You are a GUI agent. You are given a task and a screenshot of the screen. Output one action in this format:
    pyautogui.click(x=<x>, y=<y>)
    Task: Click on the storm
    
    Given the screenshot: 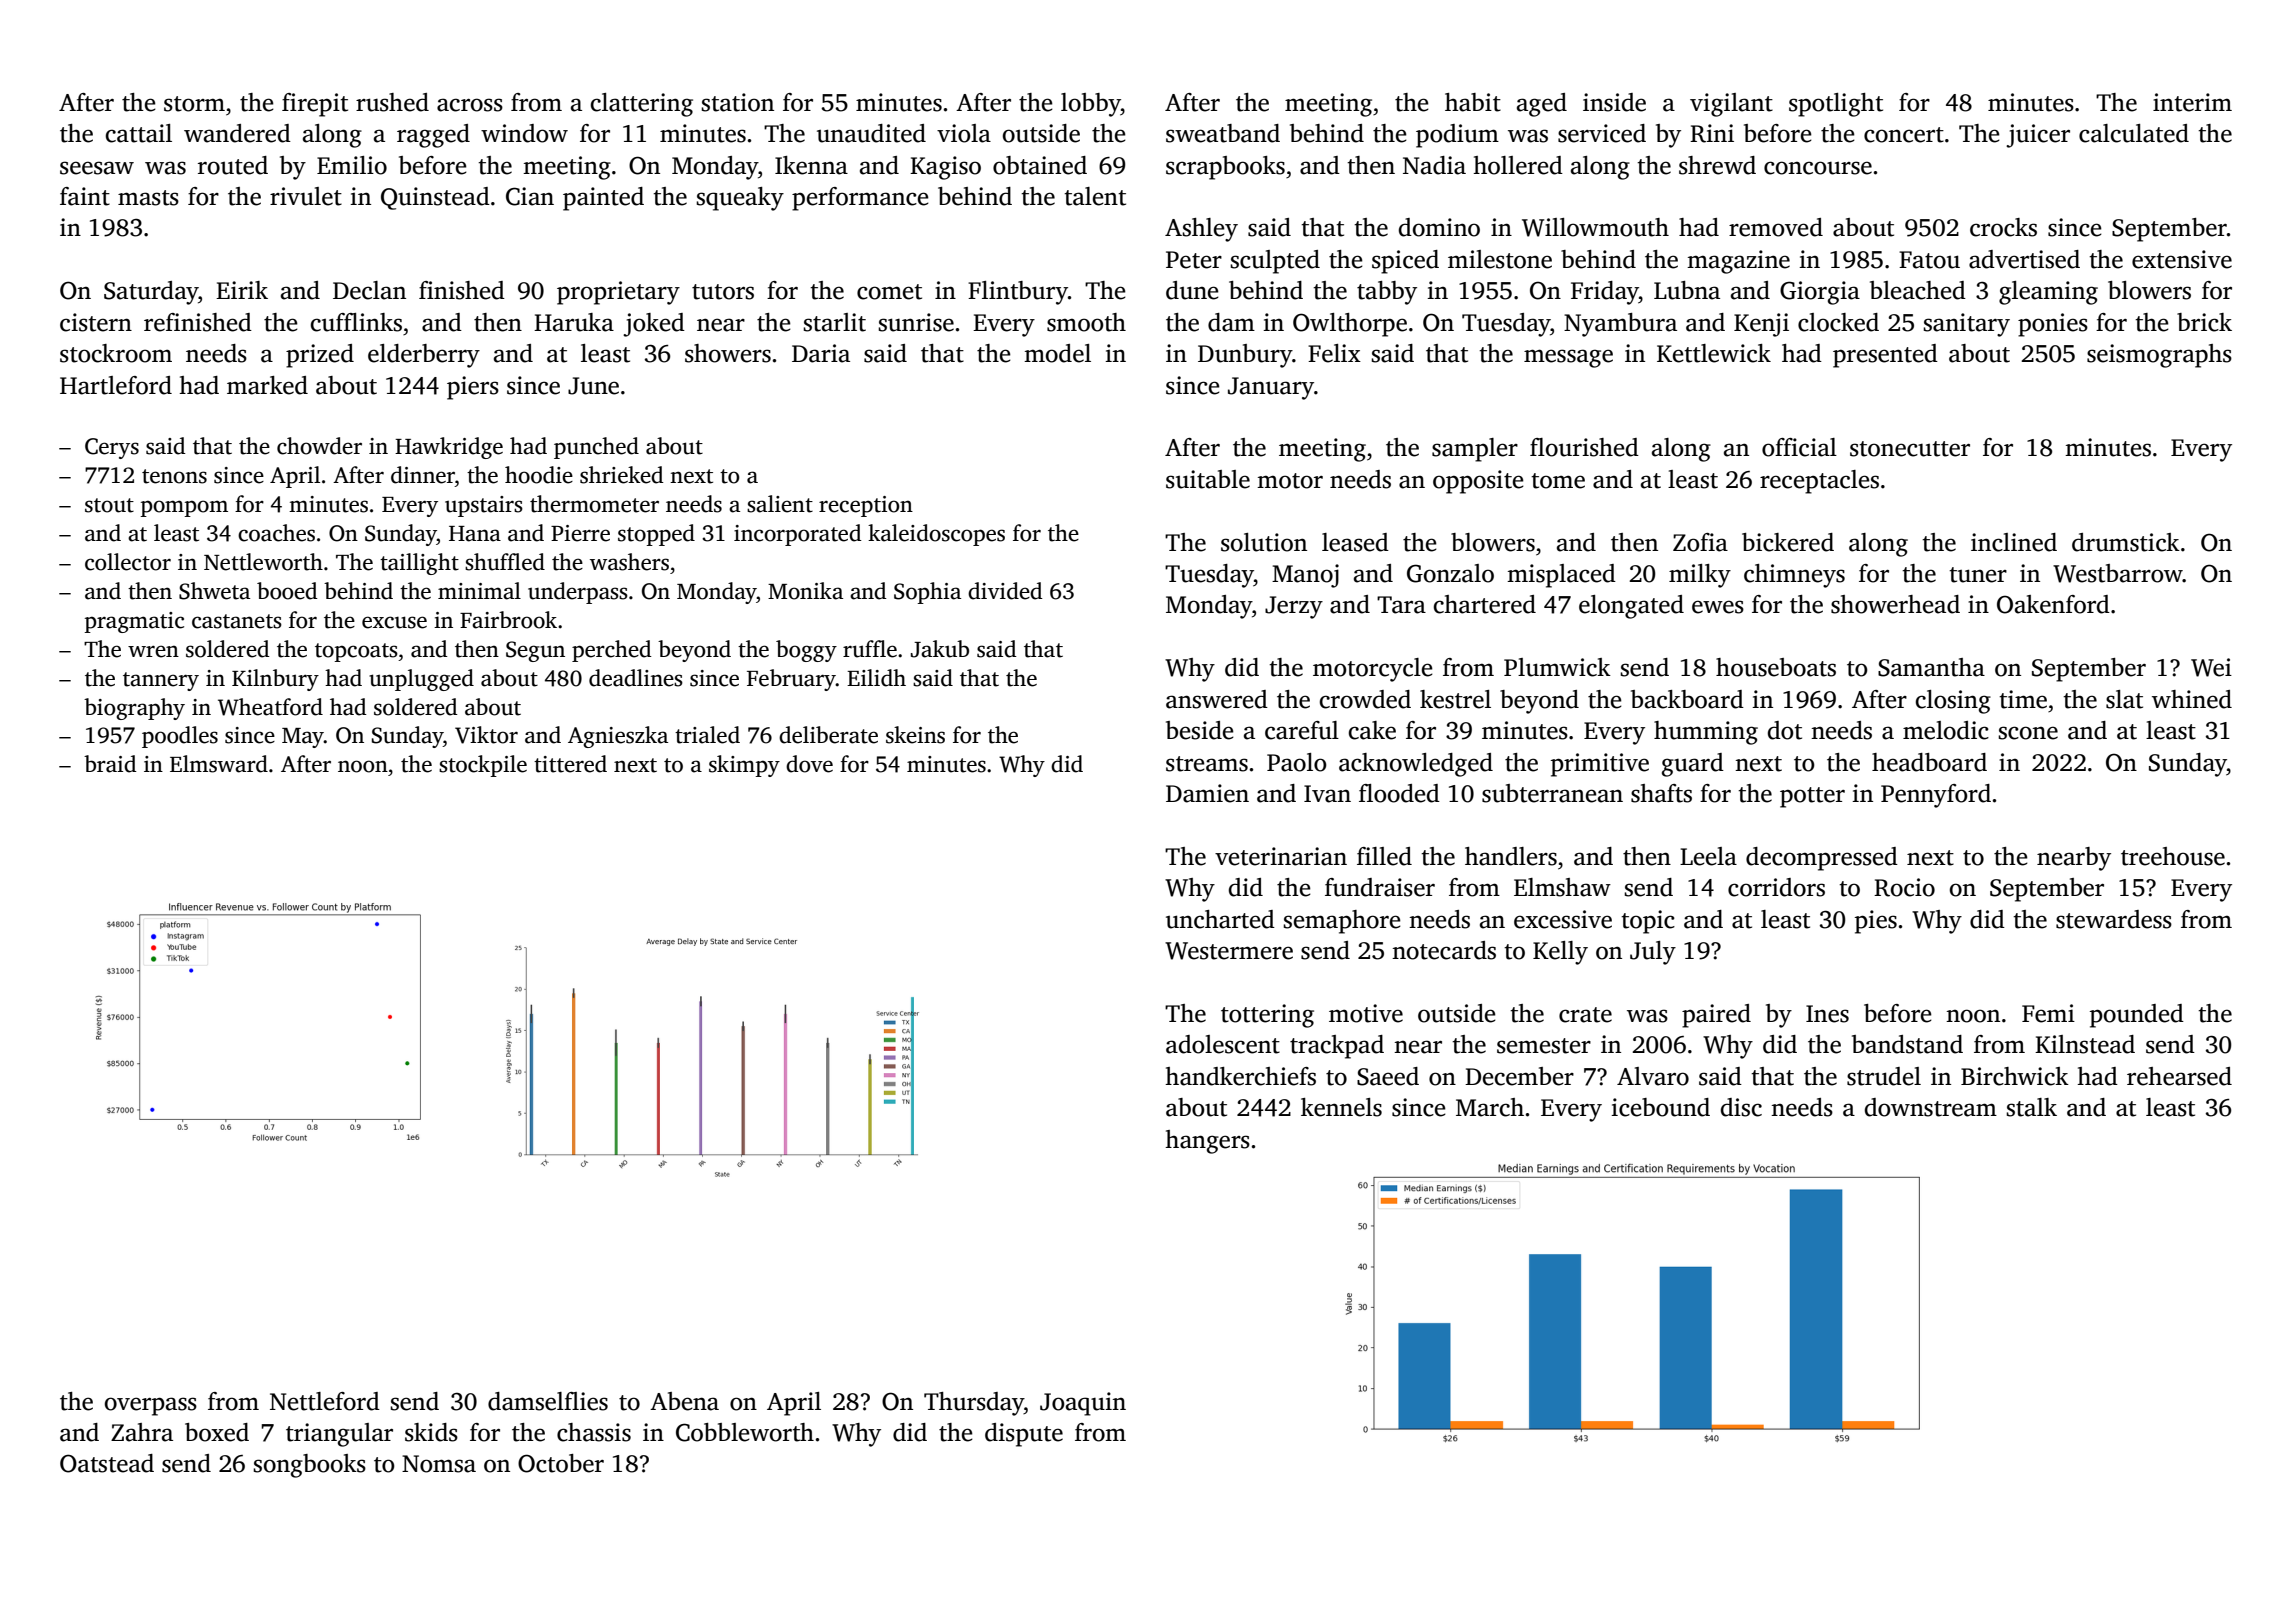 What is the action you would take?
    pyautogui.click(x=194, y=104)
